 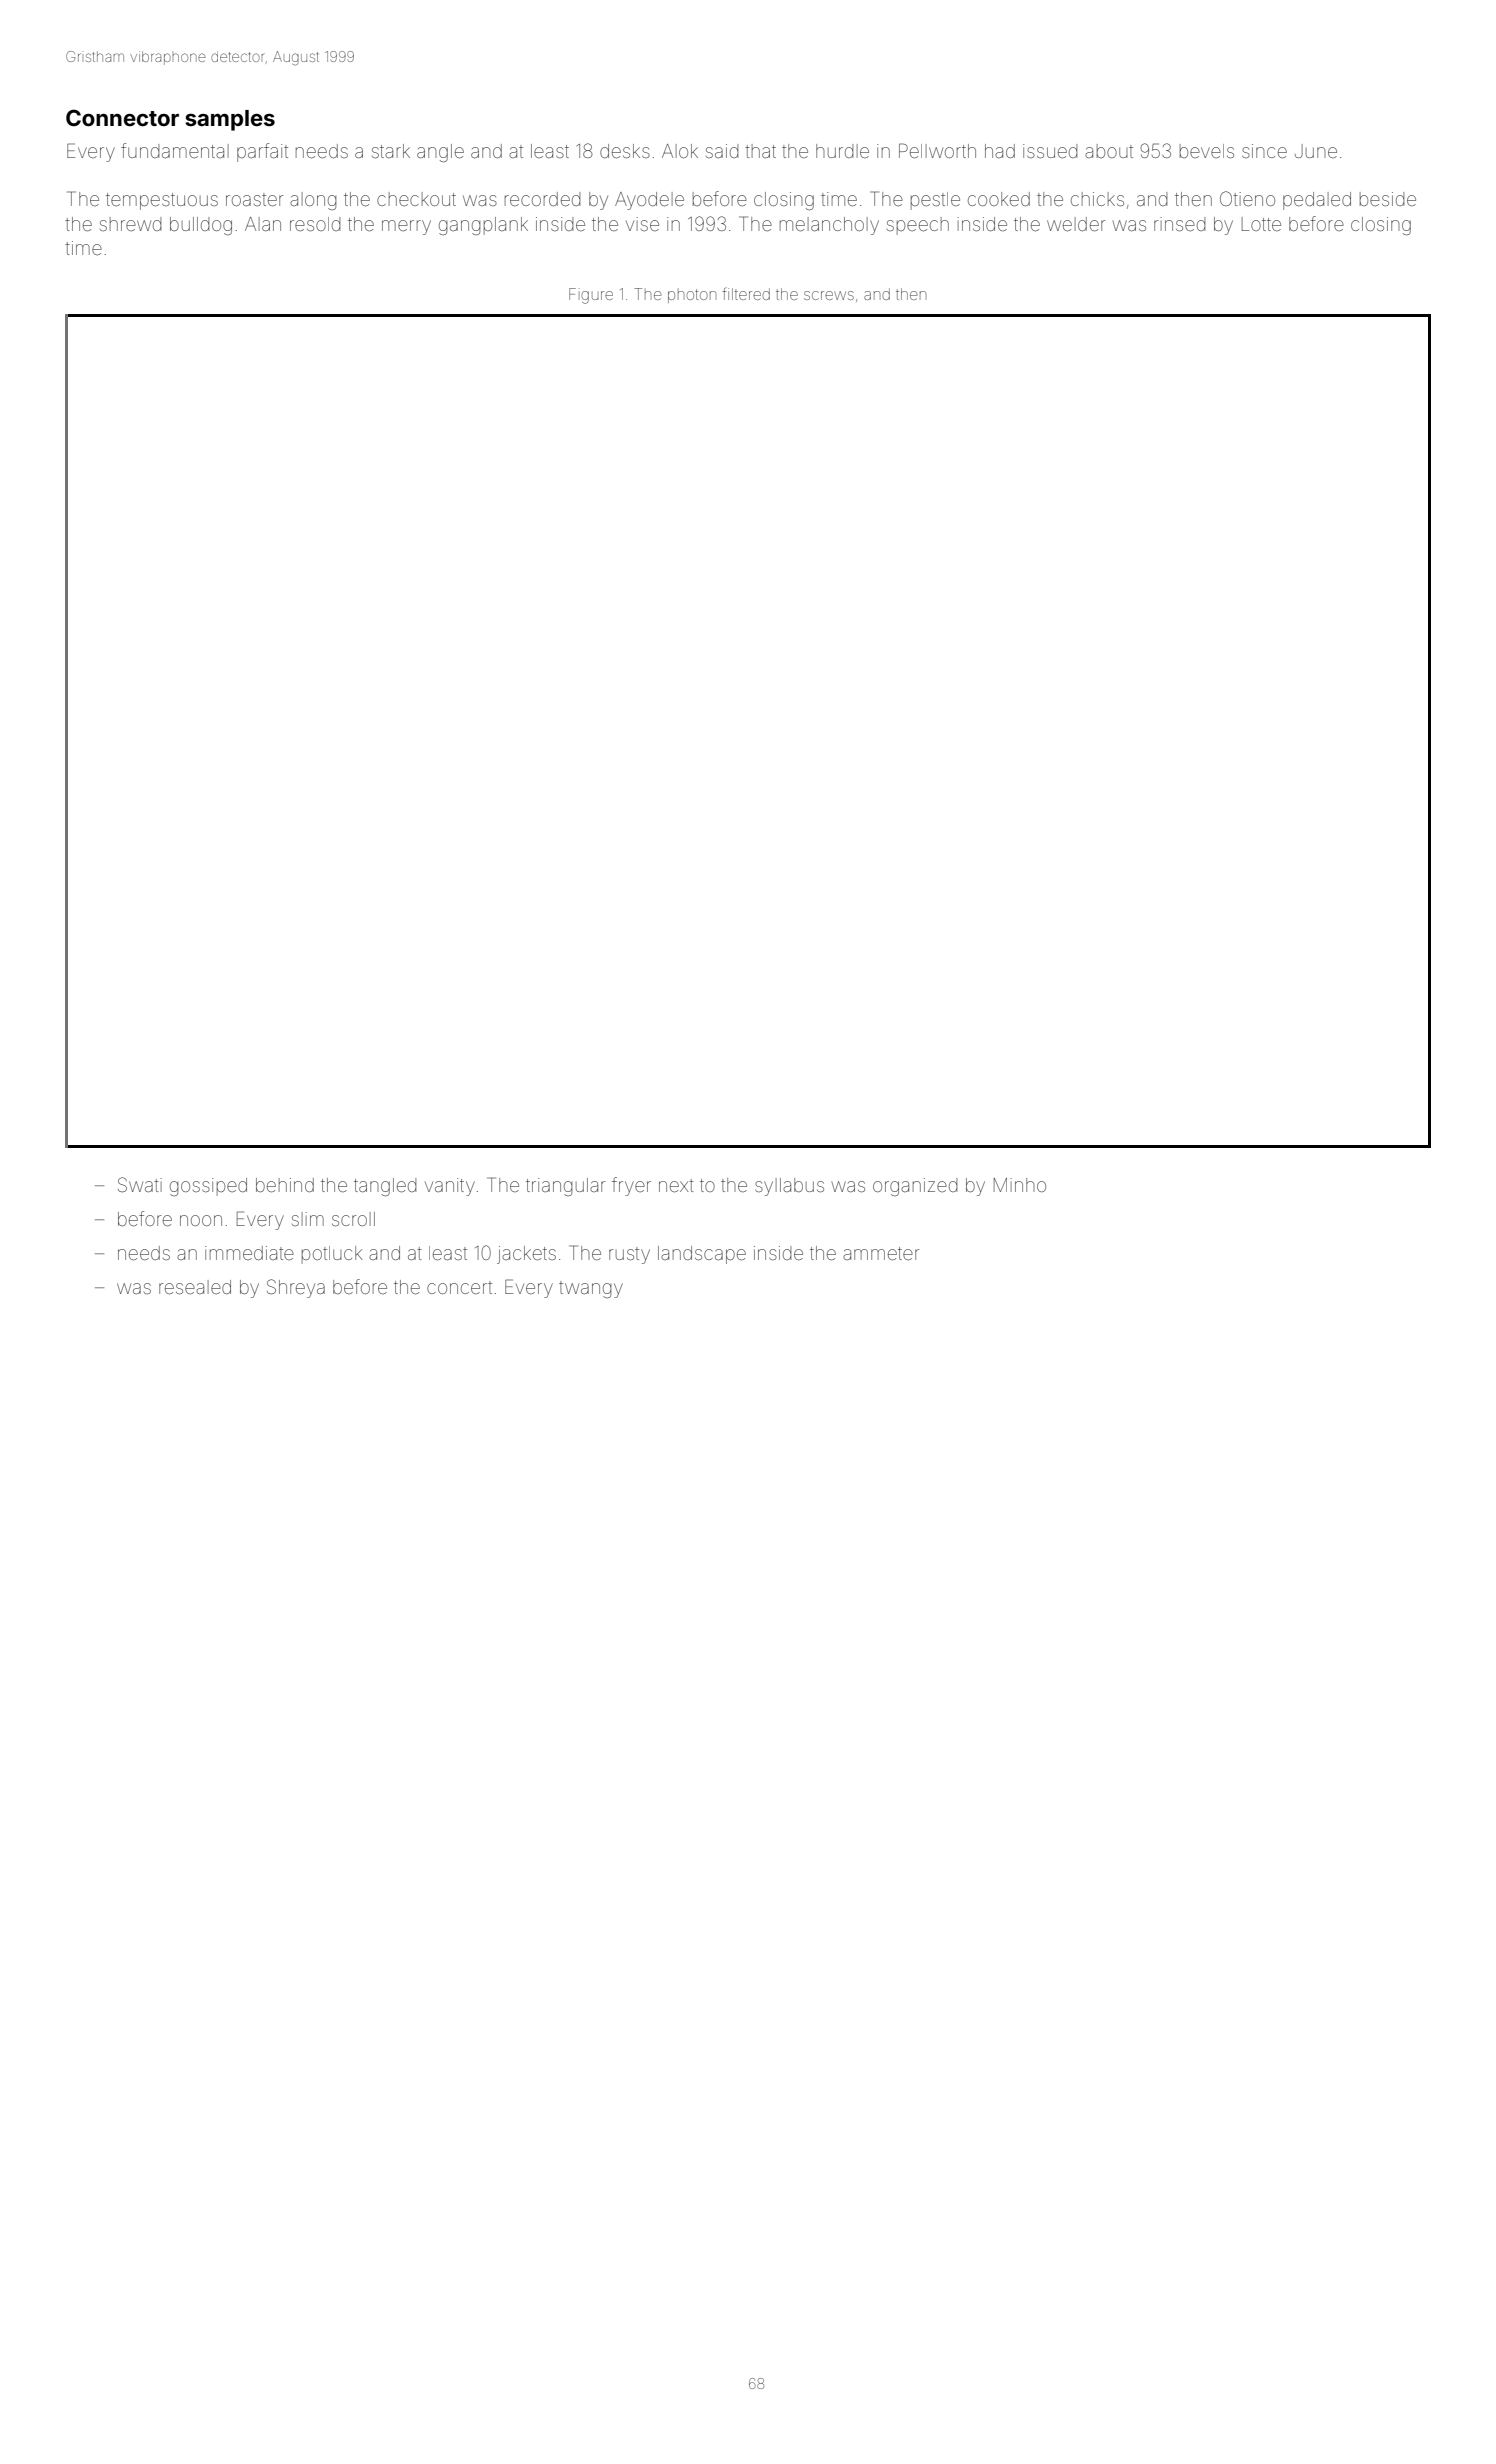 I want to click on Alok, so click(x=680, y=151).
